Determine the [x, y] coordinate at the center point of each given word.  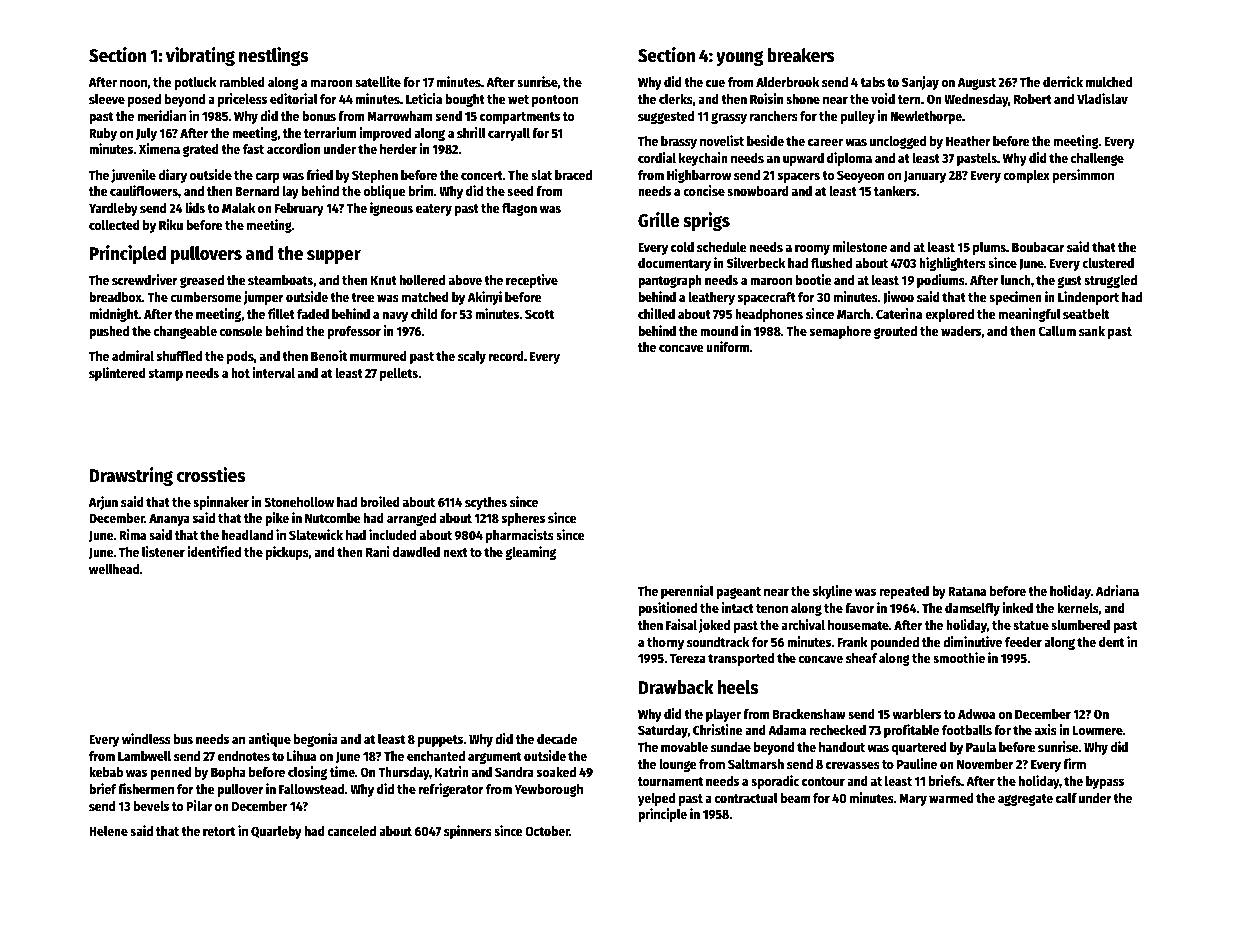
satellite [378, 81]
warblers [917, 714]
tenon [772, 608]
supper [334, 257]
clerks [676, 99]
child [424, 313]
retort [219, 831]
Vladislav [1102, 98]
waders [961, 331]
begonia [316, 740]
